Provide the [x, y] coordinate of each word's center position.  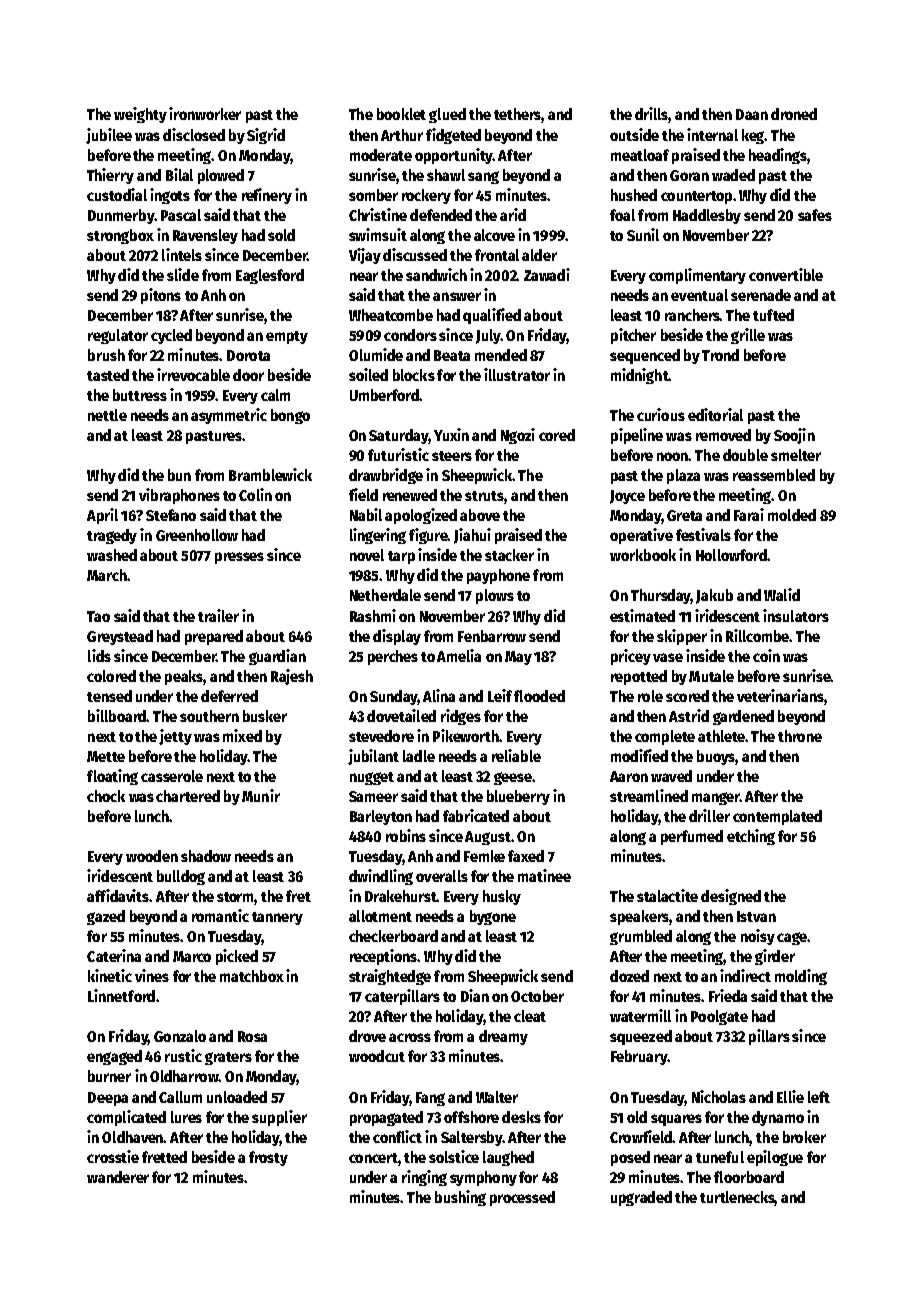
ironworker [205, 113]
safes [815, 215]
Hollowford [731, 555]
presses [239, 558]
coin [766, 655]
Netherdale [385, 595]
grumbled [641, 937]
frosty [268, 1158]
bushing [460, 1198]
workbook [643, 555]
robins [406, 835]
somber [373, 195]
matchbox [252, 976]
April [102, 516]
